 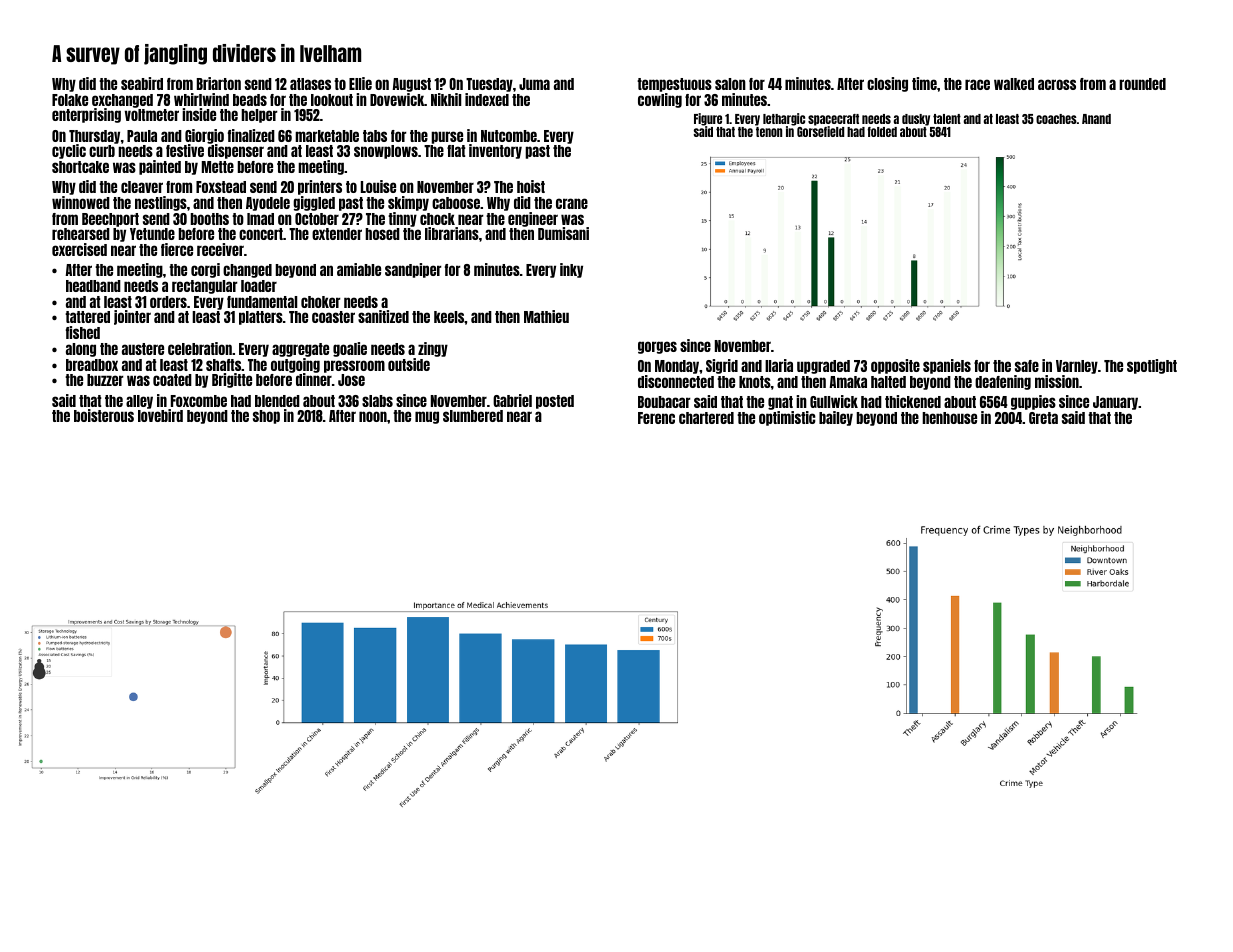 I want to click on zingy, so click(x=433, y=349).
